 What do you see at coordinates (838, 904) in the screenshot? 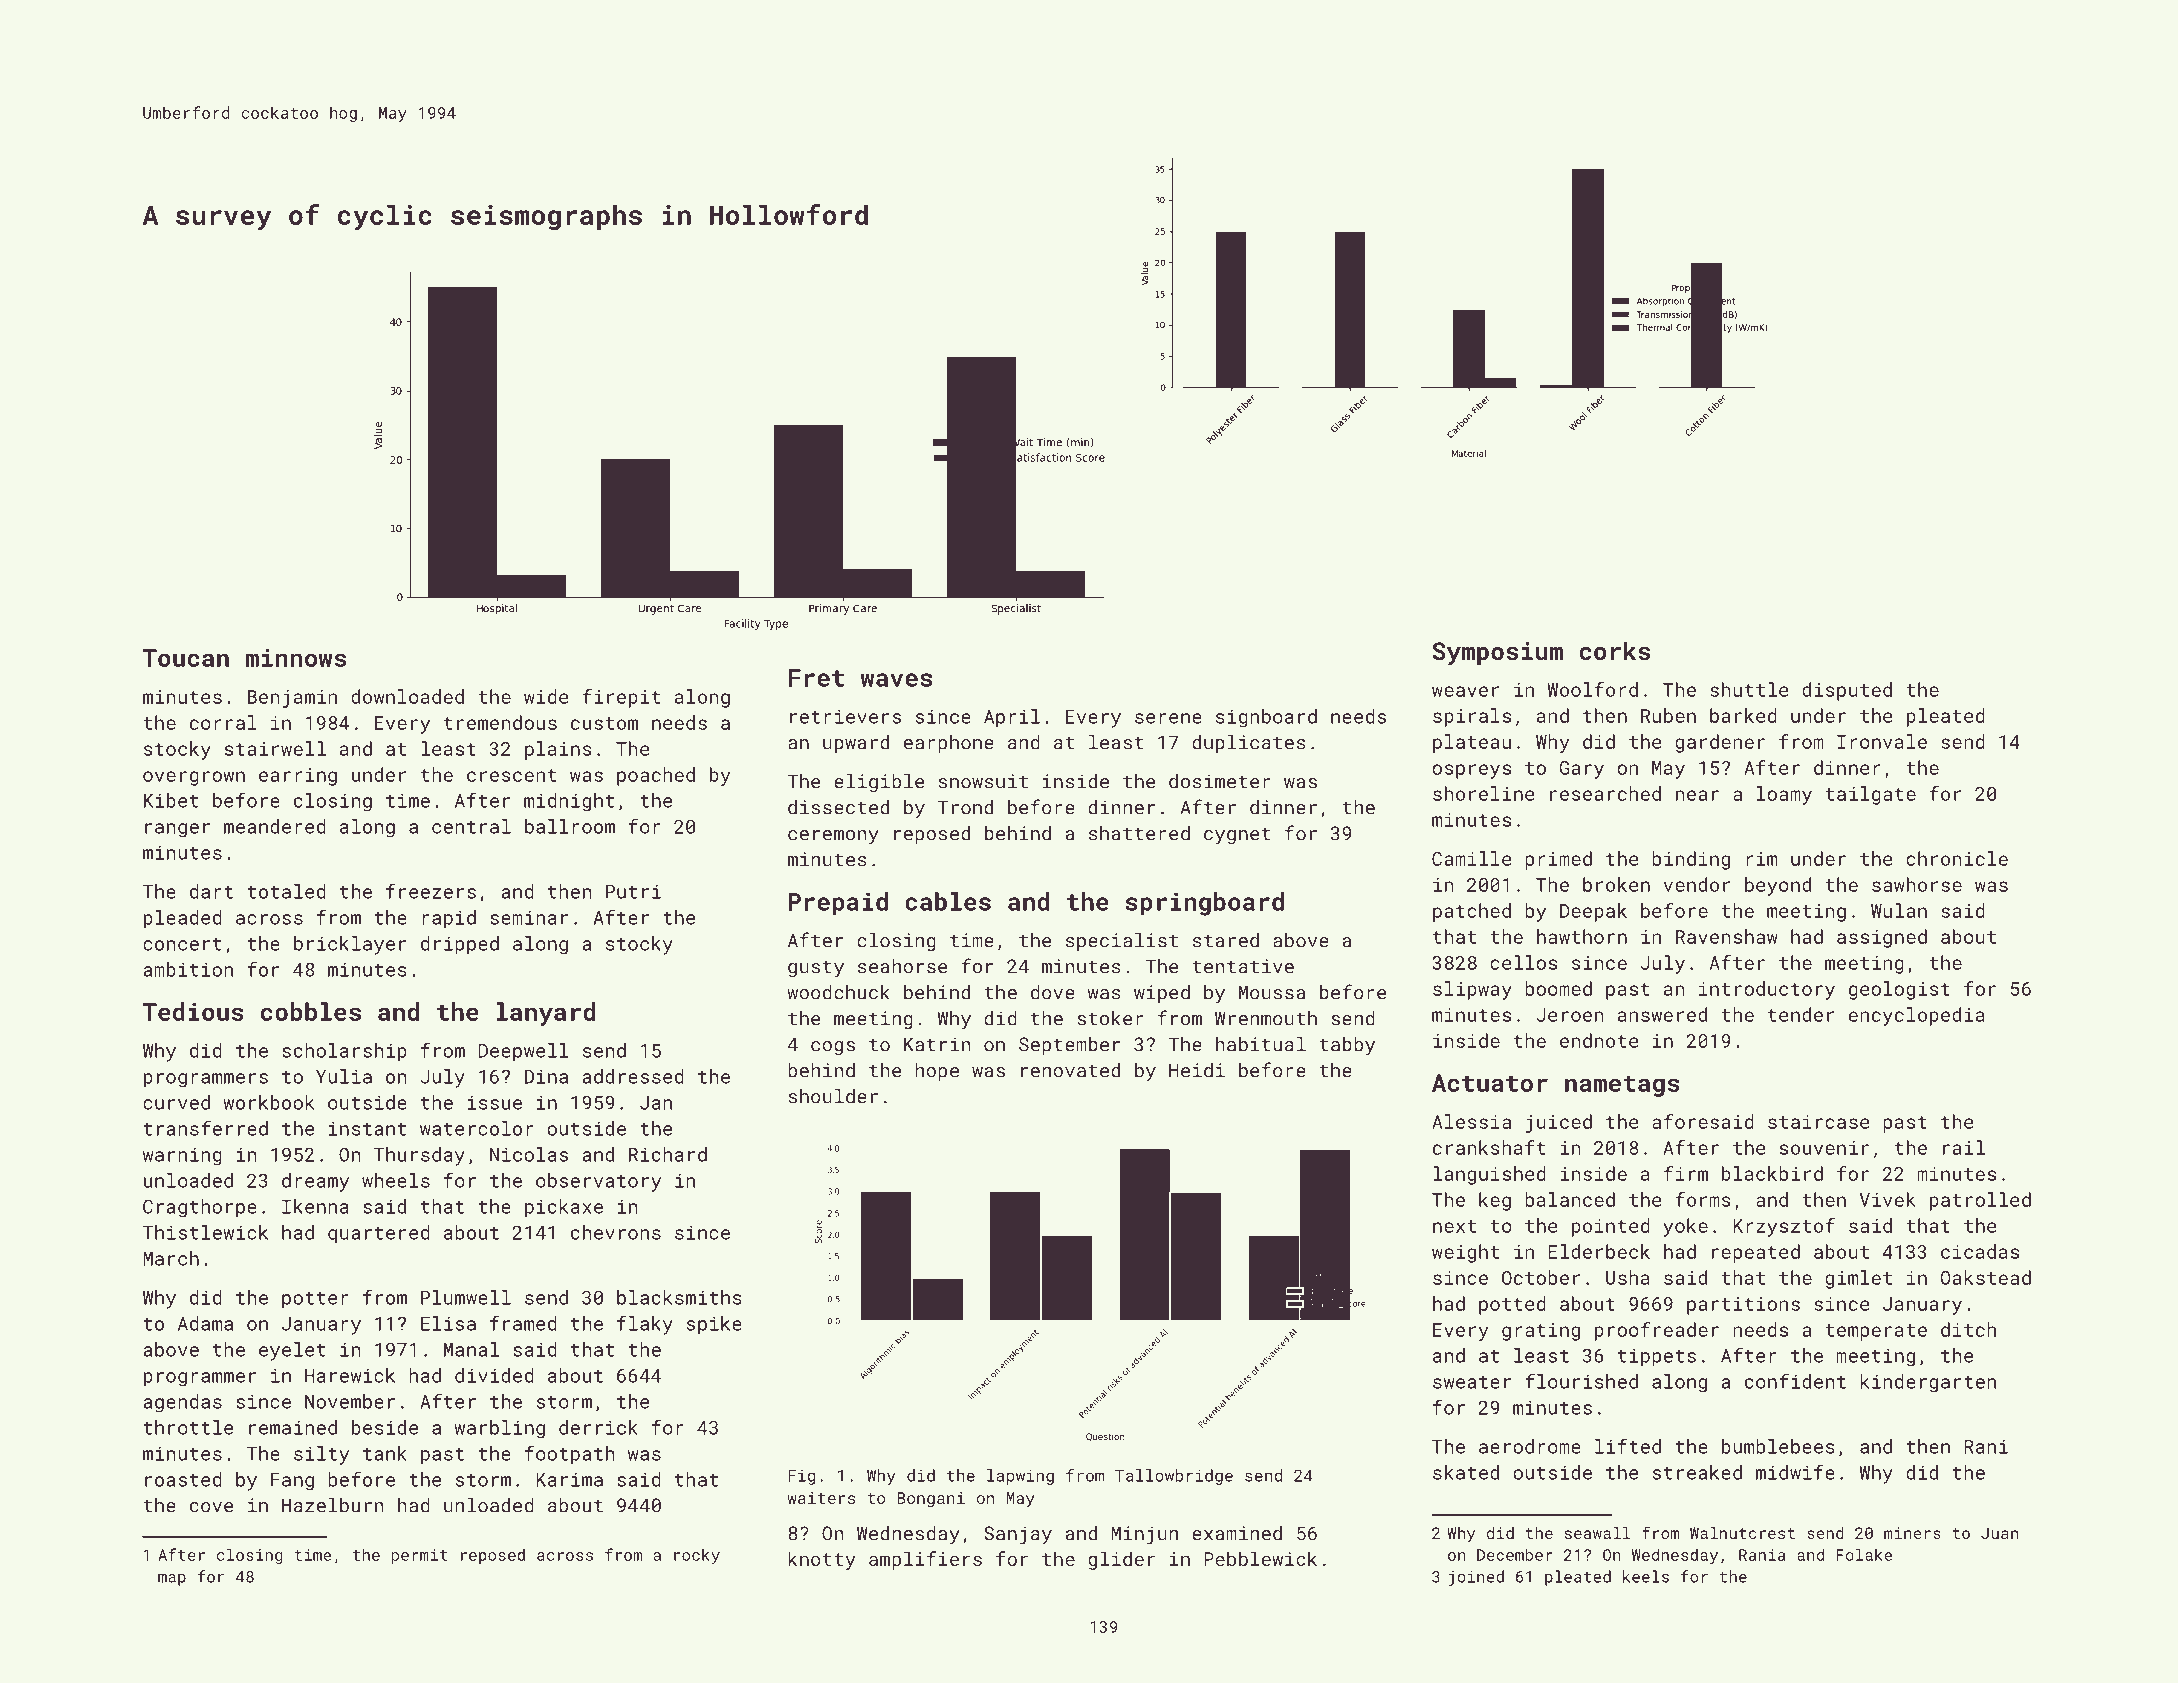
I see `Prepaid` at bounding box center [838, 904].
